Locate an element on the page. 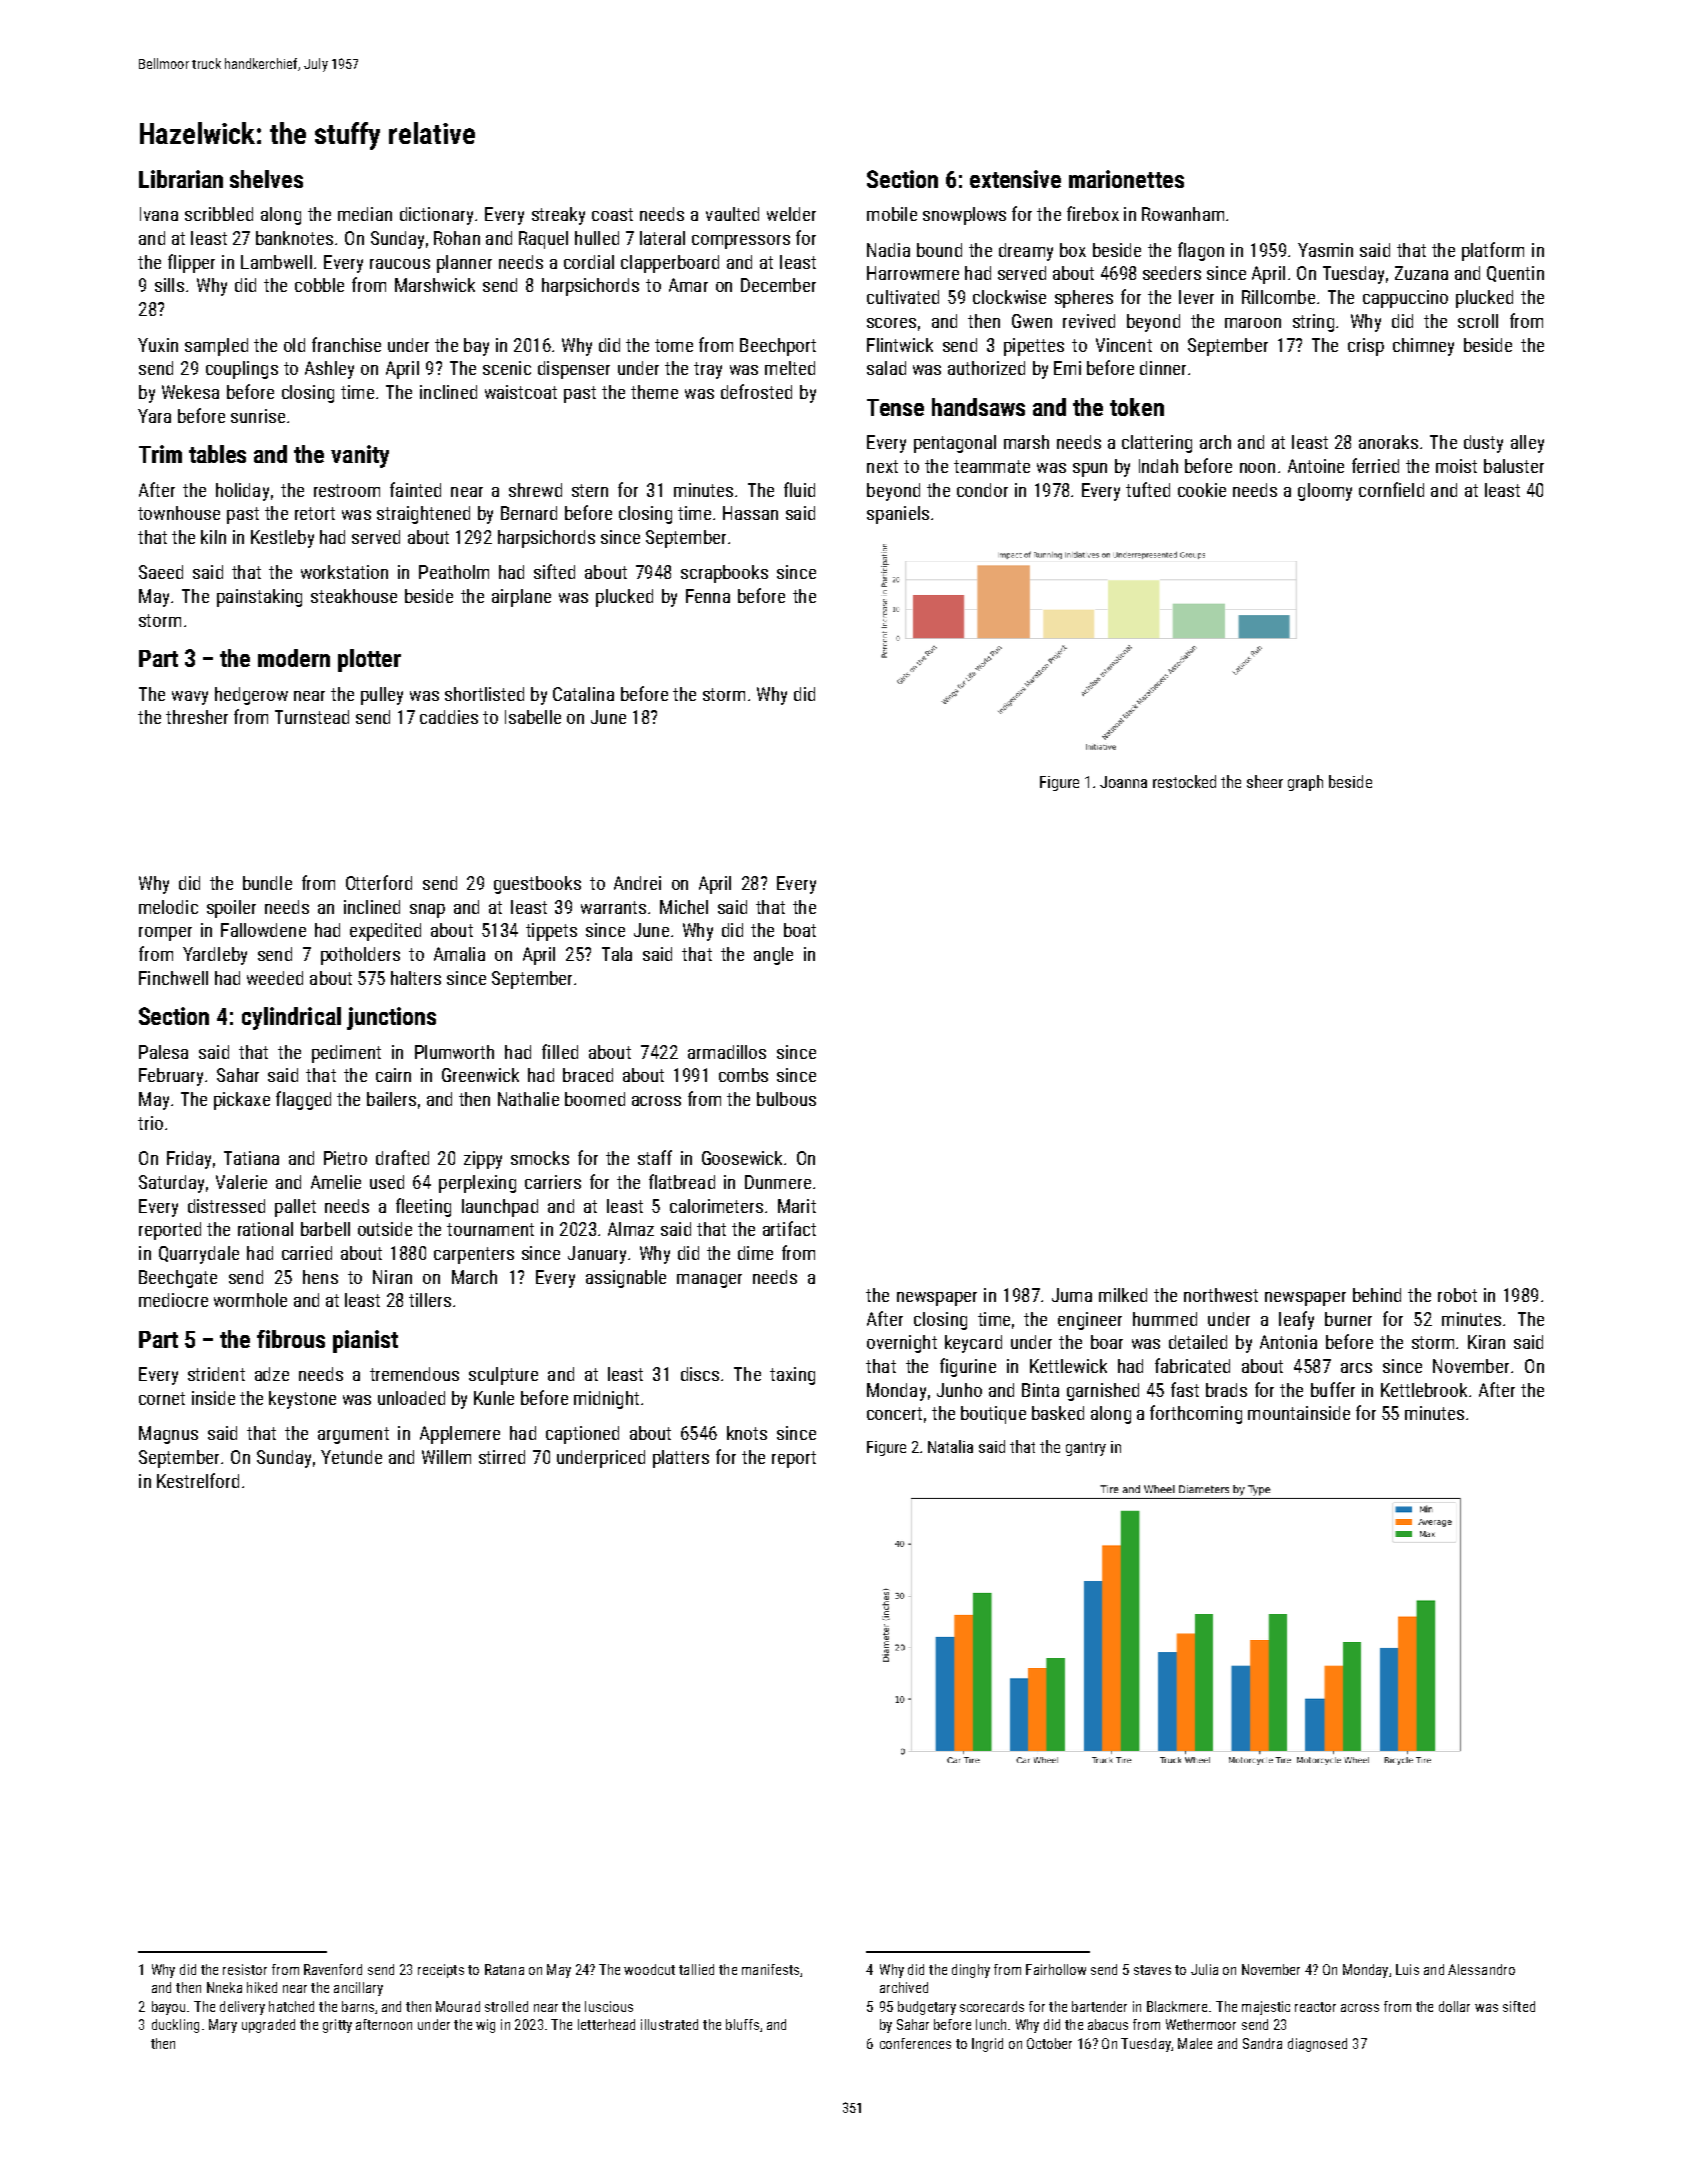  clattering is located at coordinates (1157, 444).
